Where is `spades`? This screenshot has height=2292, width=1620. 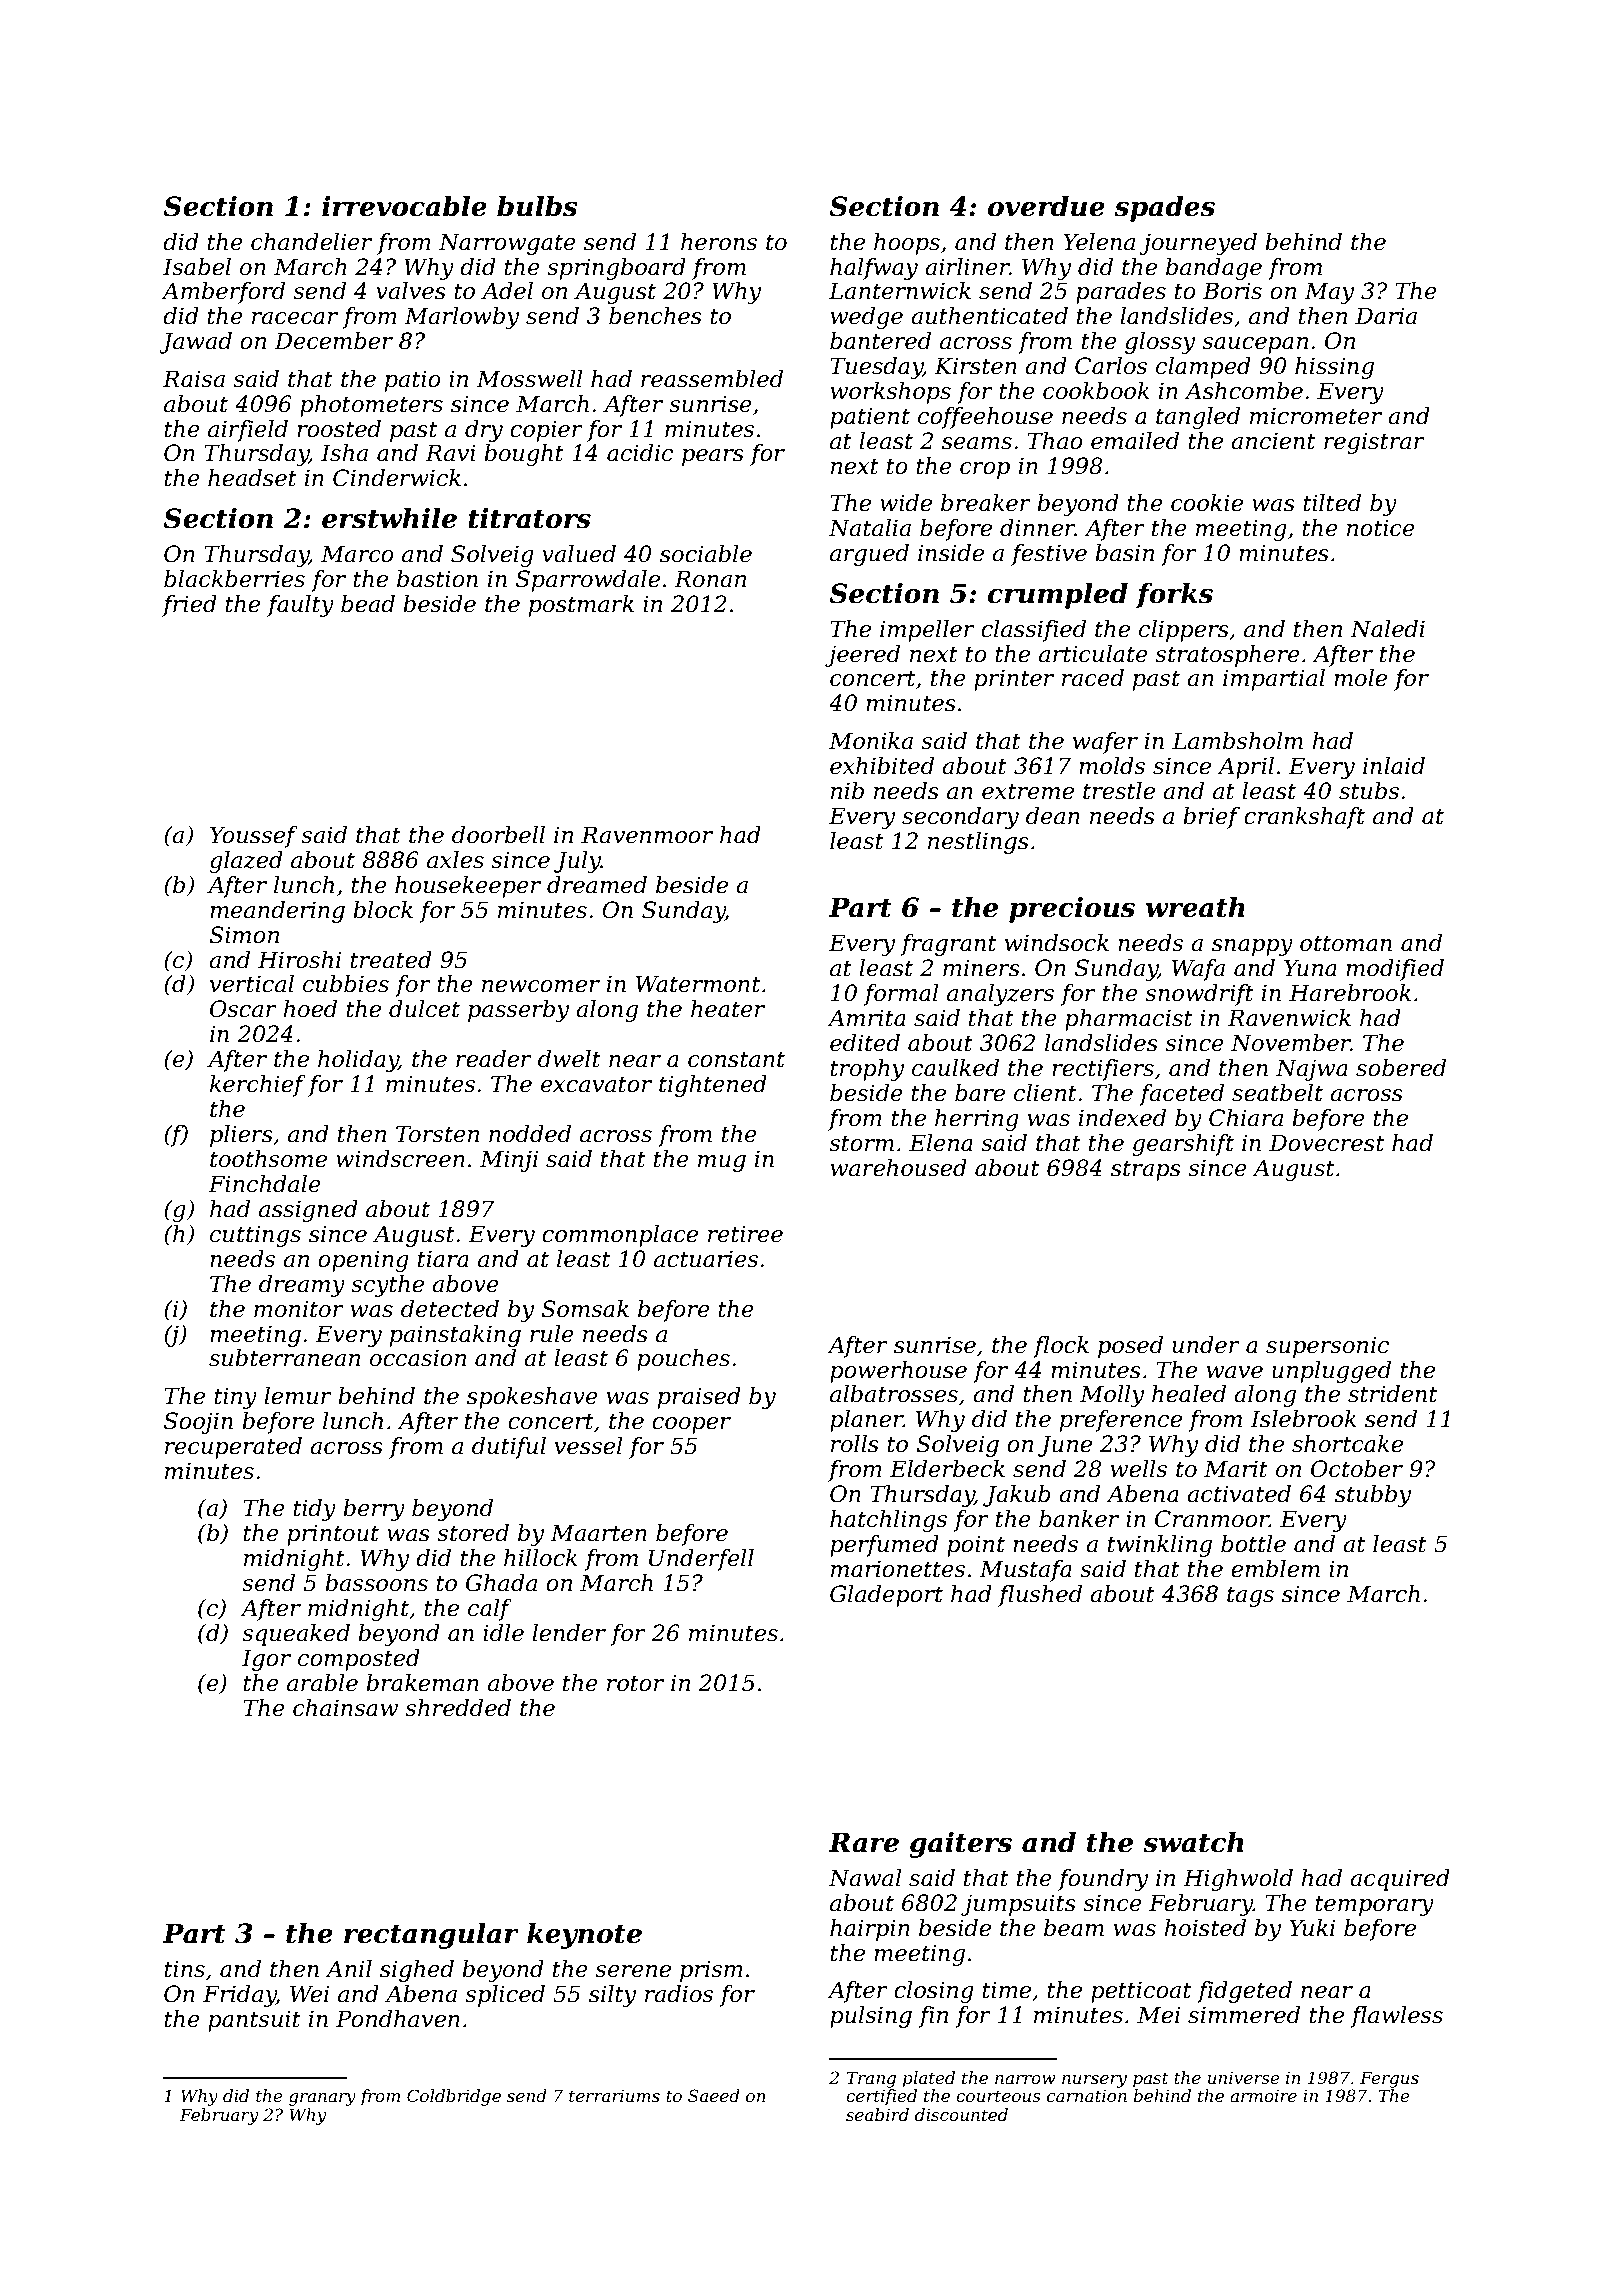 spades is located at coordinates (1165, 209).
